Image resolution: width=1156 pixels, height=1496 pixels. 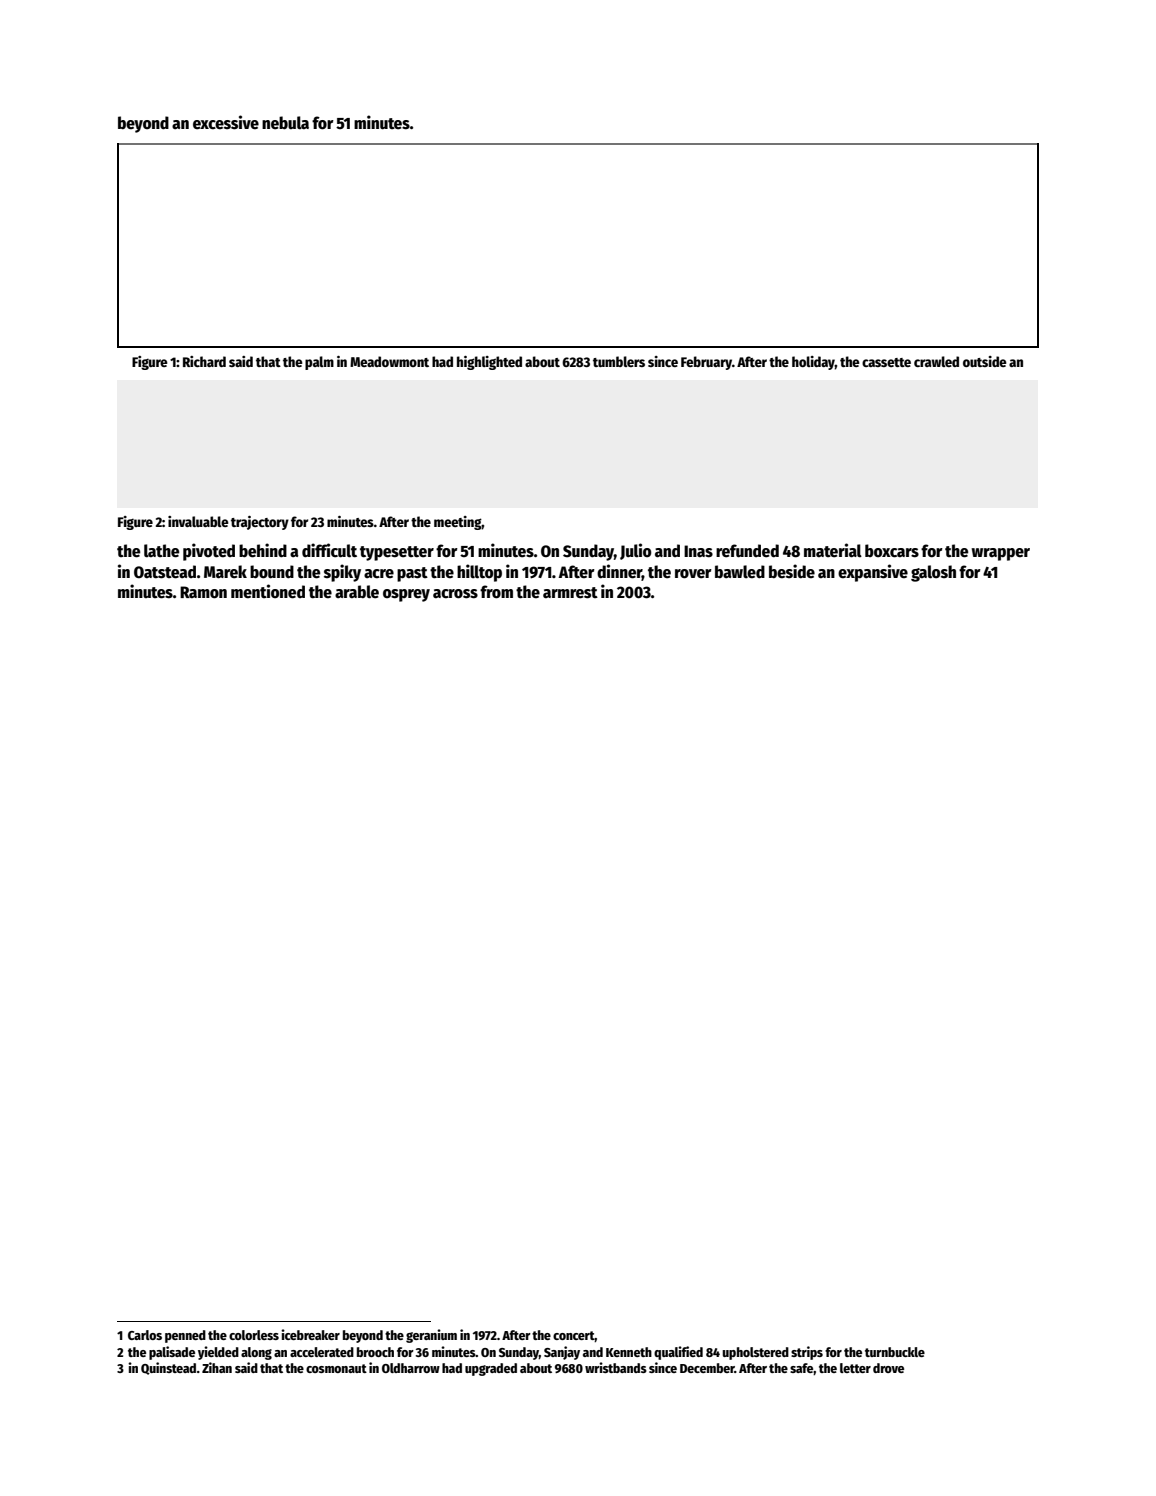 I want to click on expansive, so click(x=873, y=573).
